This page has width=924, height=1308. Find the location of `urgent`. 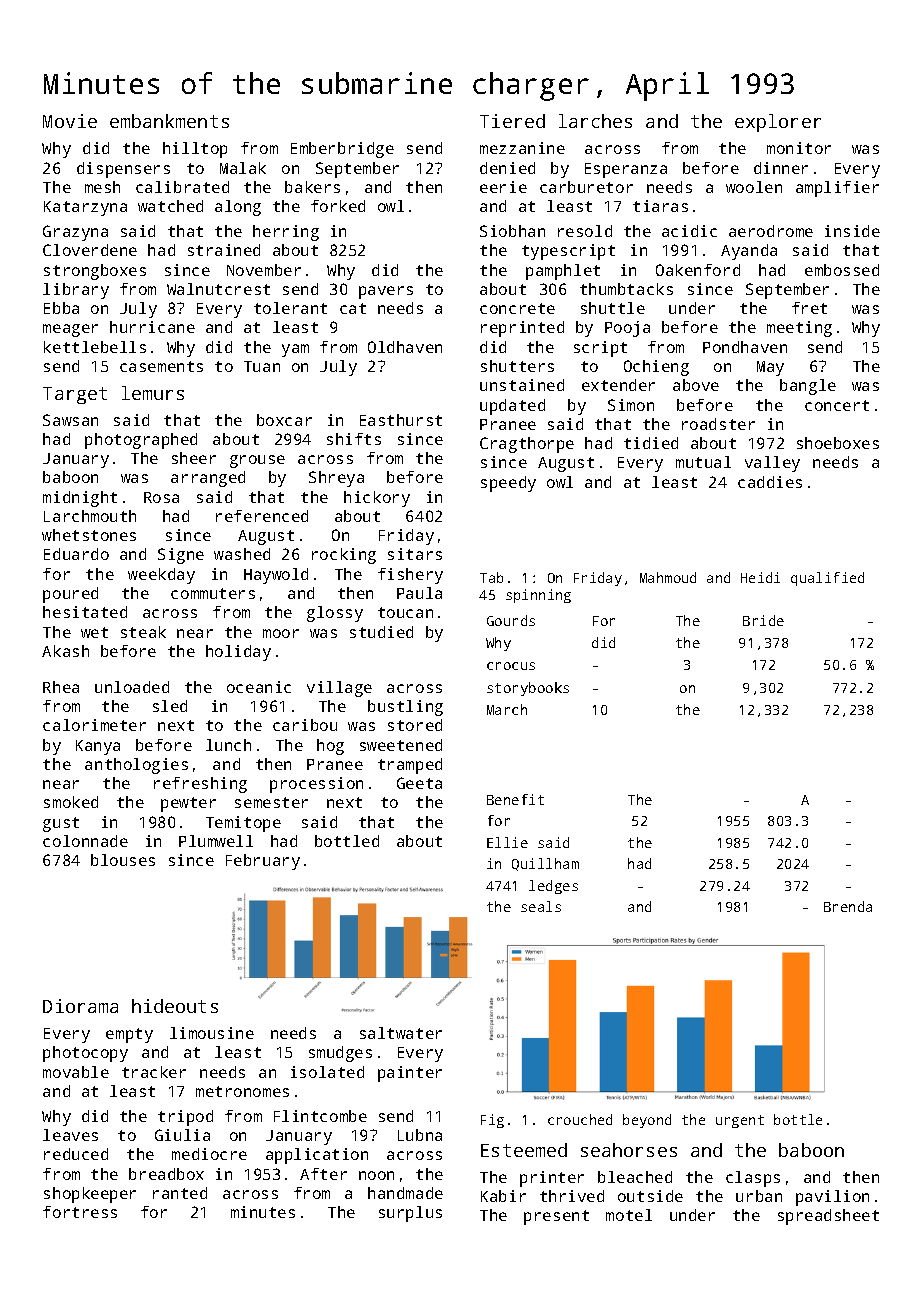

urgent is located at coordinates (740, 1121).
